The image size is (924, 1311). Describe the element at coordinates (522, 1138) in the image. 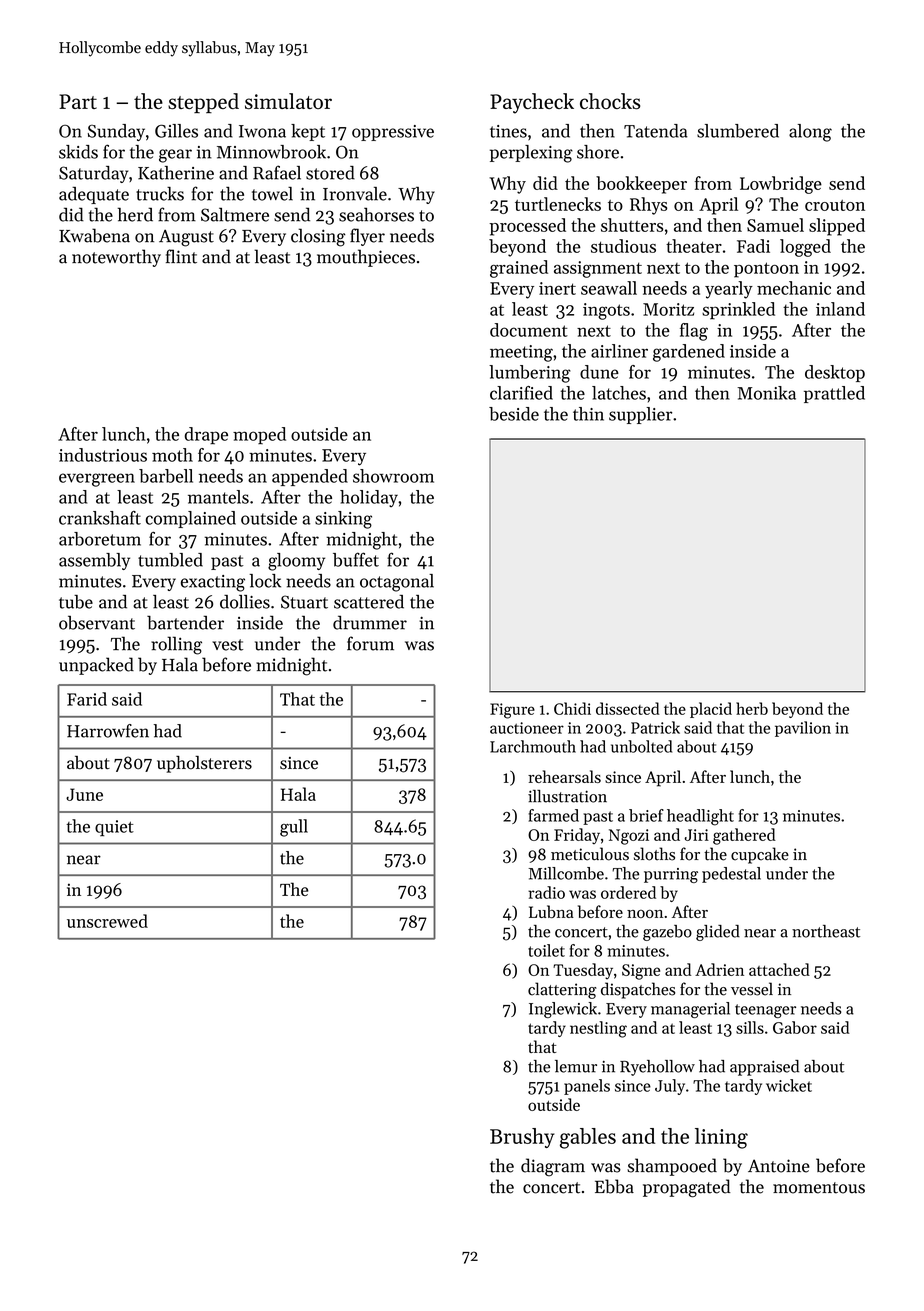

I see `Brushy` at that location.
